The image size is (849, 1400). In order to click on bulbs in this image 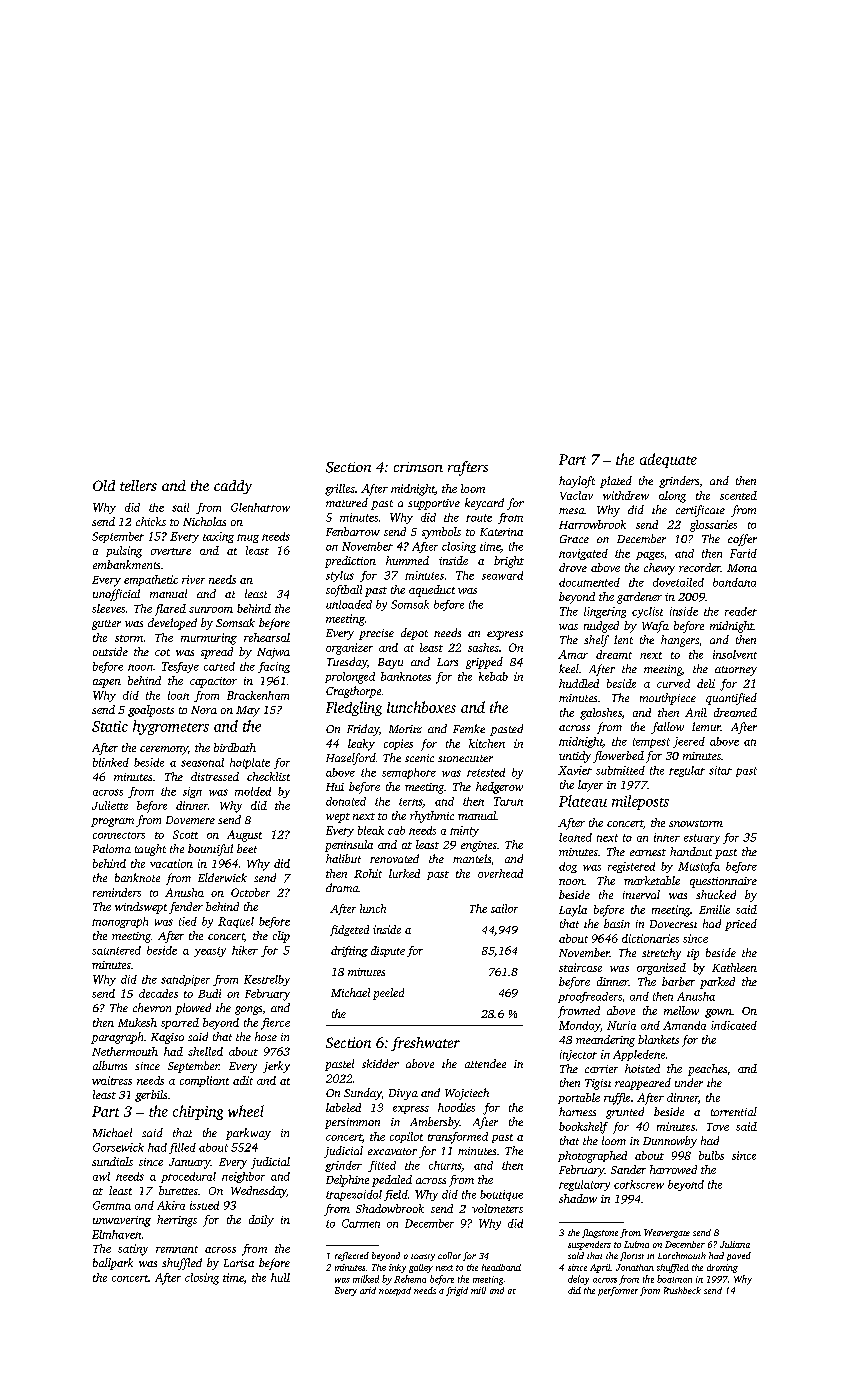, I will do `click(711, 1155)`.
